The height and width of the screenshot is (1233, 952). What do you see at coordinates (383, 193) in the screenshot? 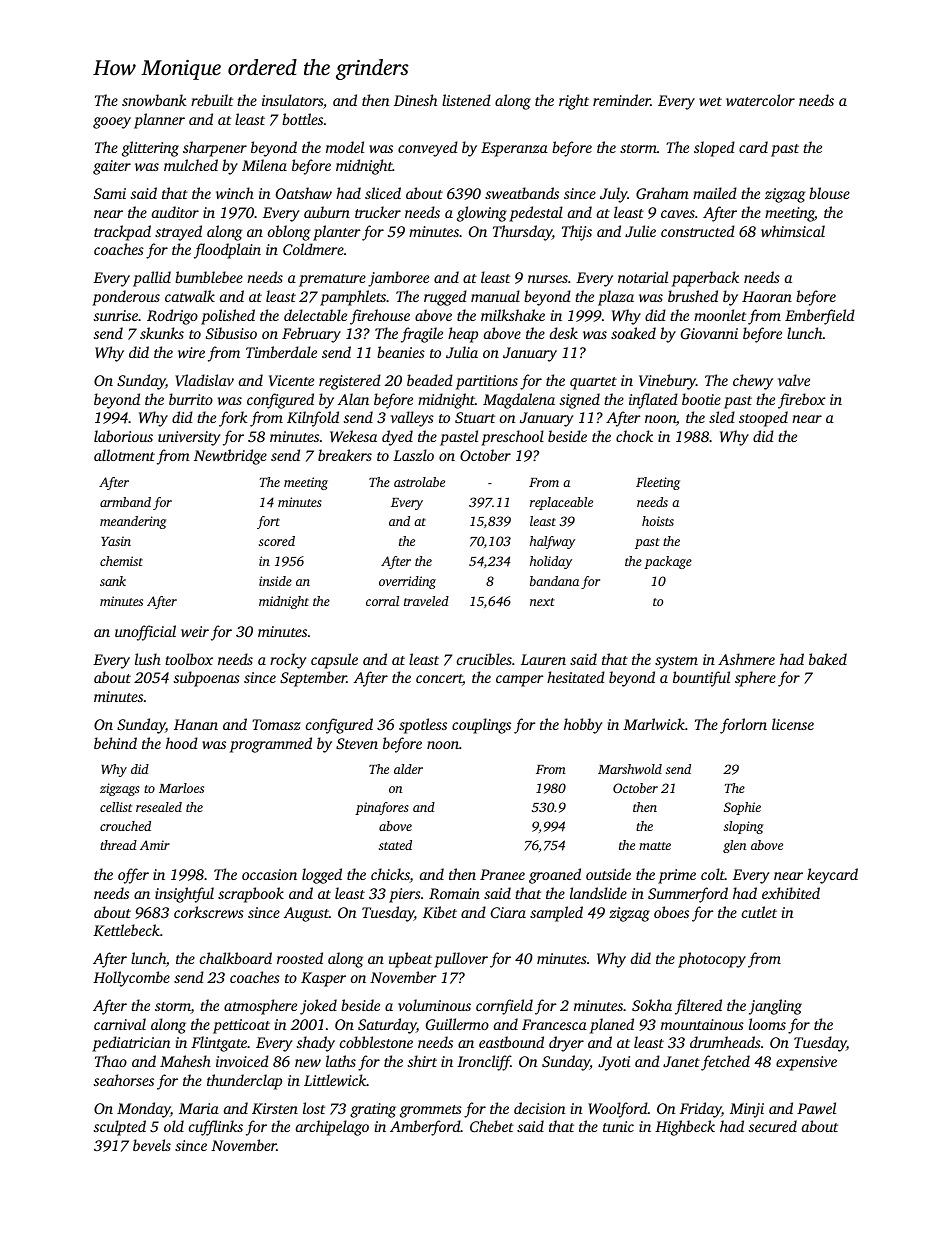
I see `sliced` at bounding box center [383, 193].
